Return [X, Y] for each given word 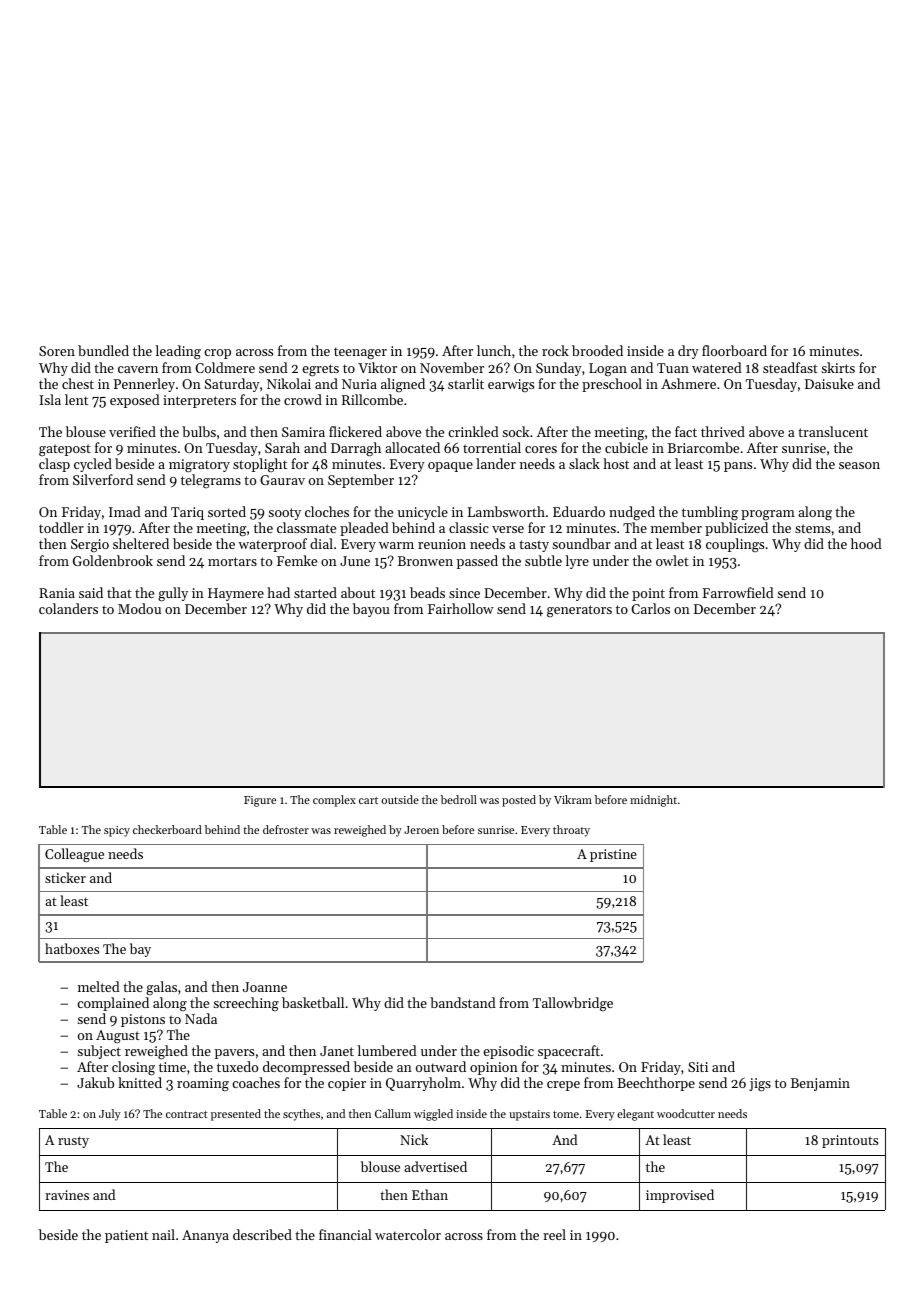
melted [99, 986]
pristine [613, 855]
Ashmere [688, 383]
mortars [232, 561]
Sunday [559, 369]
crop [217, 354]
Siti [698, 1067]
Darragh [356, 449]
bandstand [463, 1002]
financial [345, 1234]
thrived [723, 431]
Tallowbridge [573, 1004]
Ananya [205, 1236]
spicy [117, 831]
